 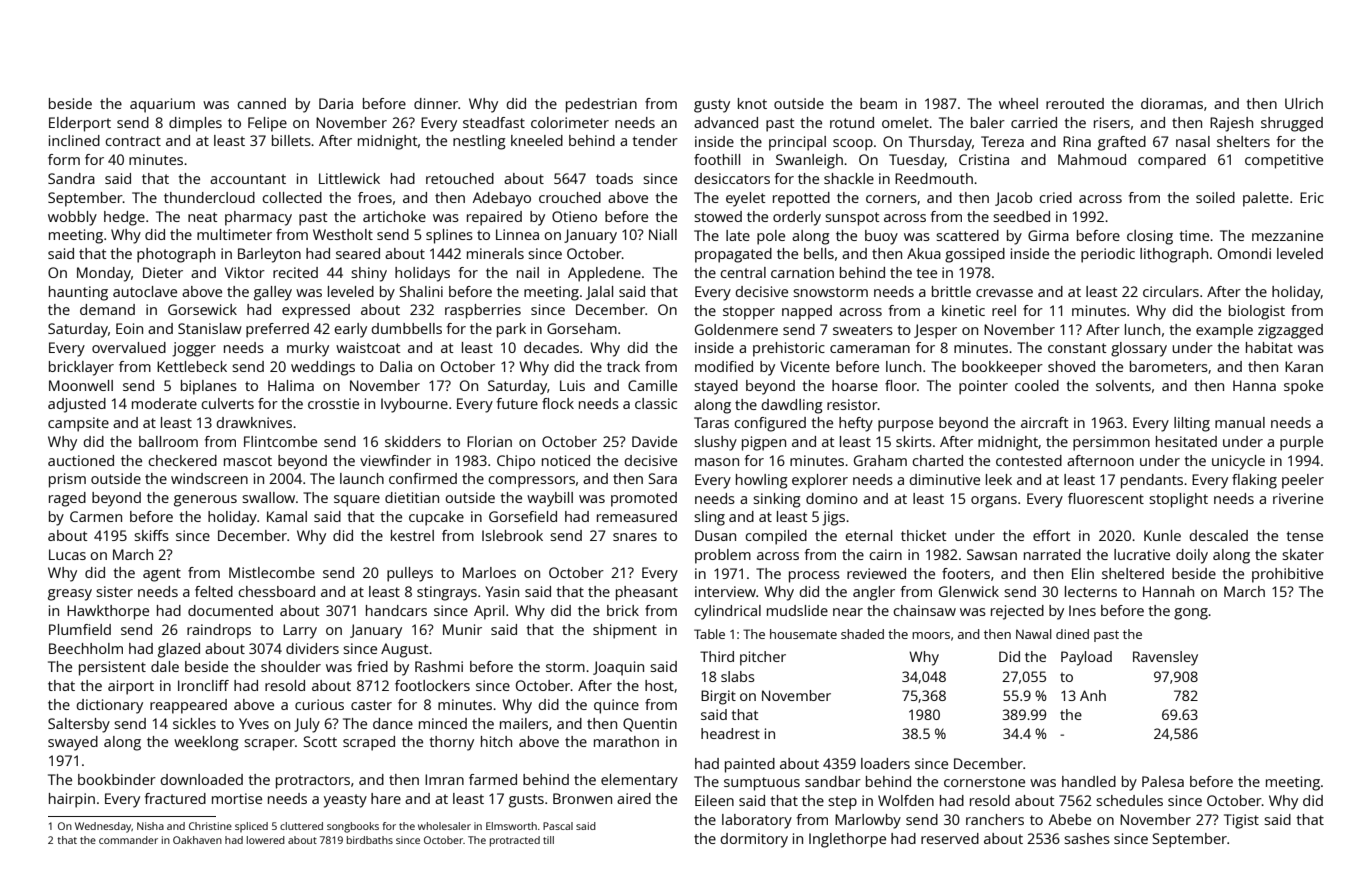 I want to click on soiled, so click(x=1215, y=197).
